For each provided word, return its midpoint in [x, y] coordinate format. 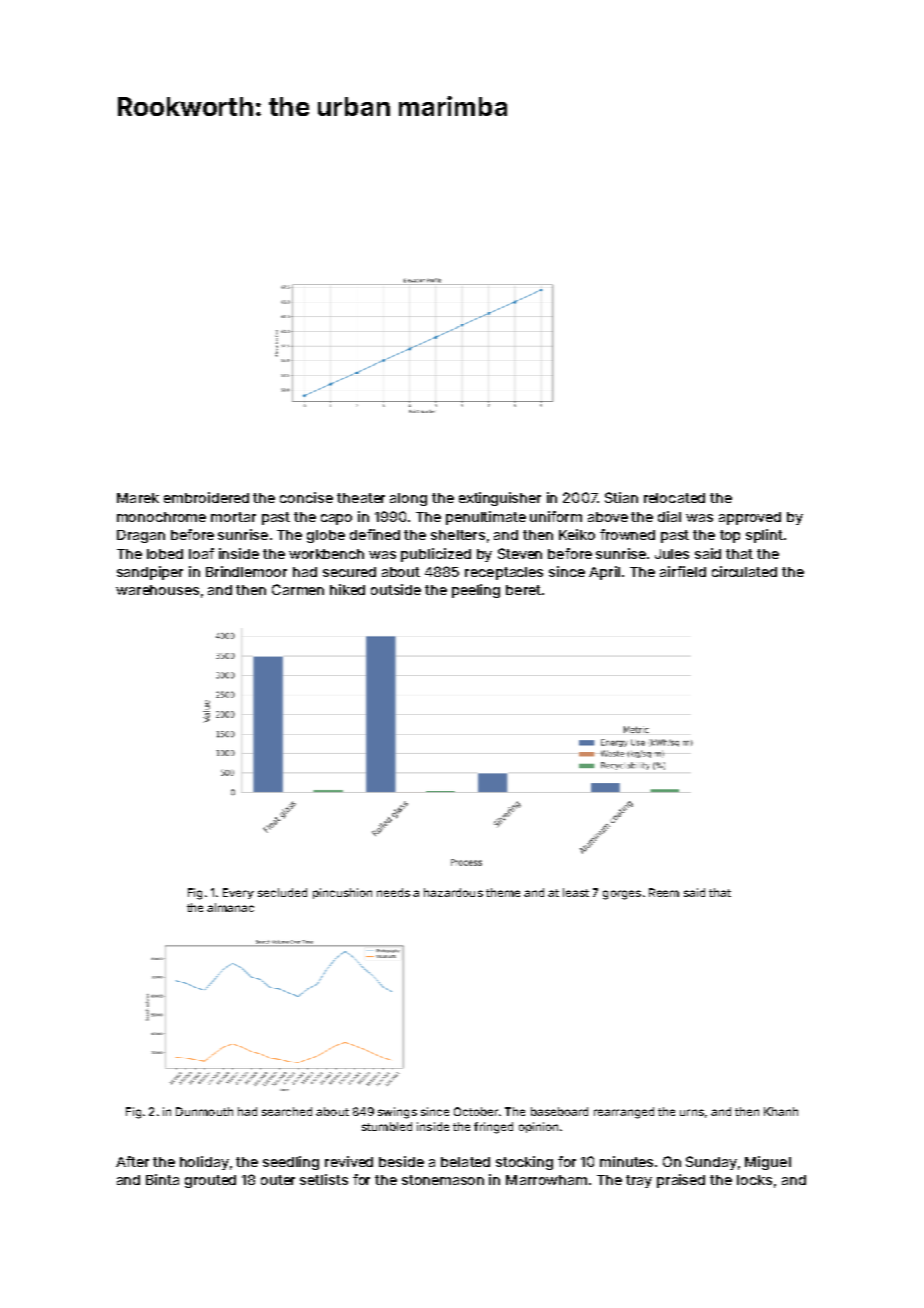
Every [238, 893]
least [576, 892]
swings [397, 1113]
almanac [230, 907]
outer [278, 1180]
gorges [622, 895]
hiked [347, 589]
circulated [744, 571]
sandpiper [150, 573]
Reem [664, 892]
